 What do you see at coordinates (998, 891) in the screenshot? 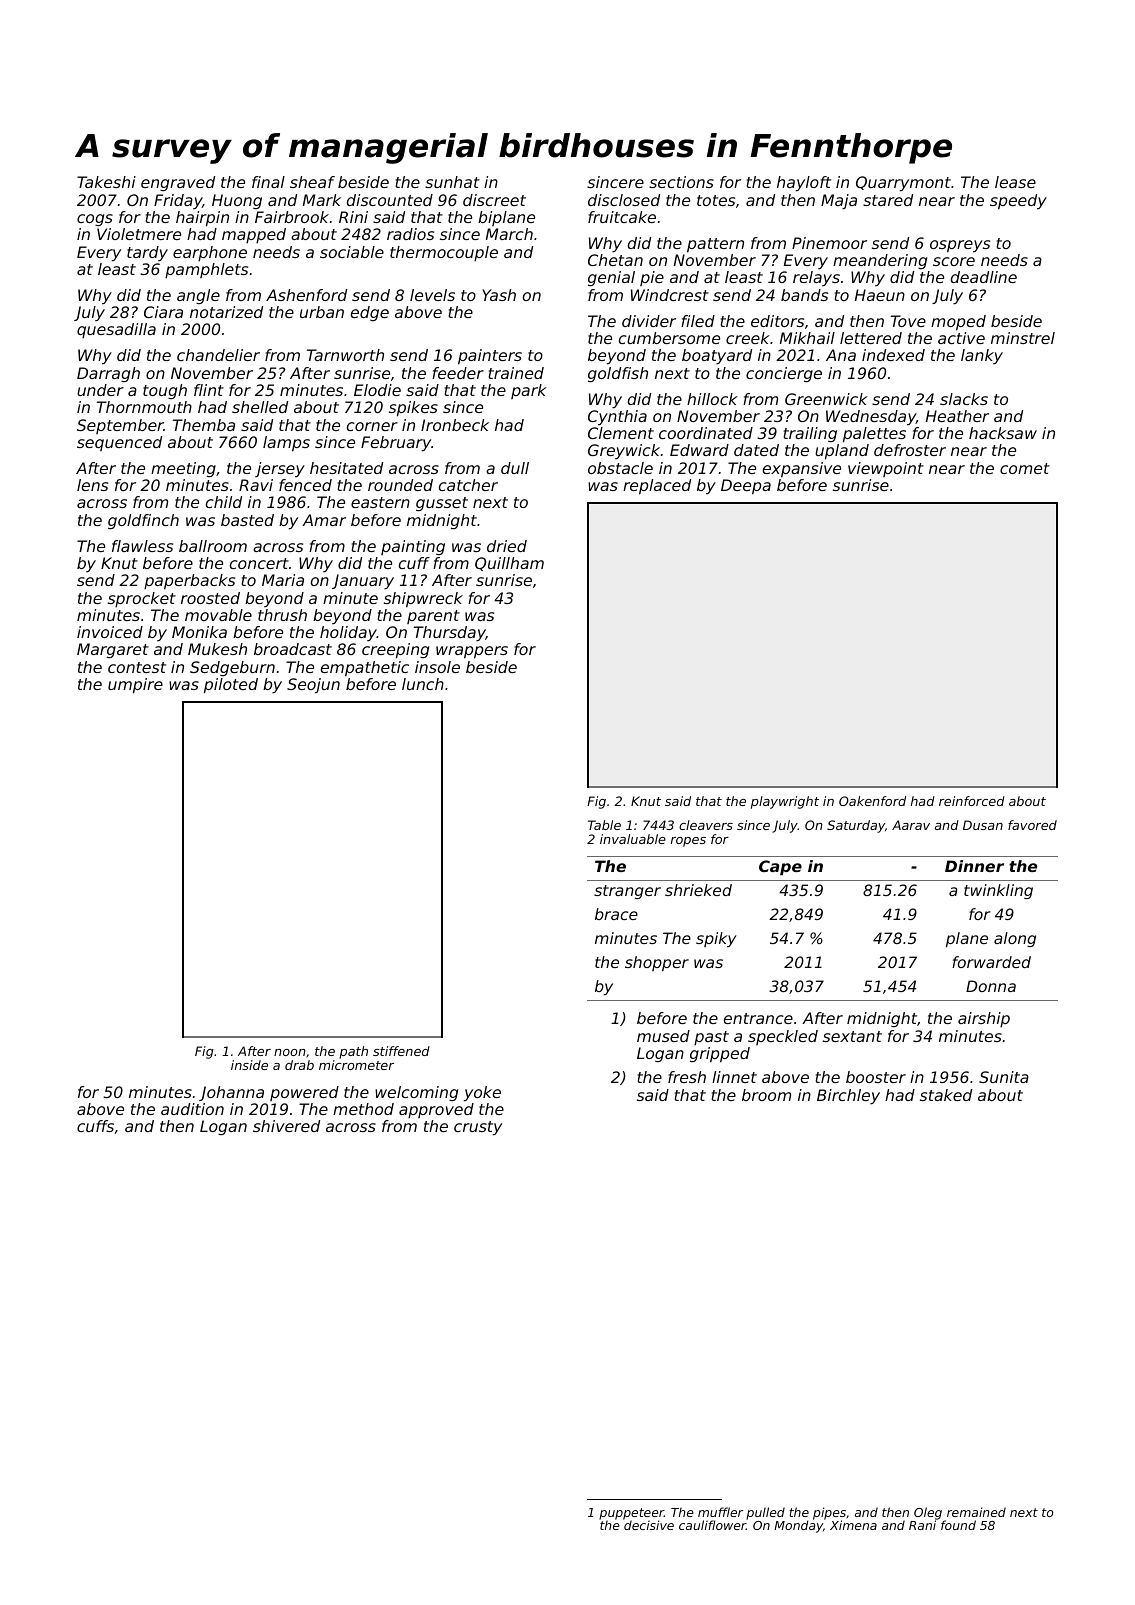
I see `twinkling` at bounding box center [998, 891].
